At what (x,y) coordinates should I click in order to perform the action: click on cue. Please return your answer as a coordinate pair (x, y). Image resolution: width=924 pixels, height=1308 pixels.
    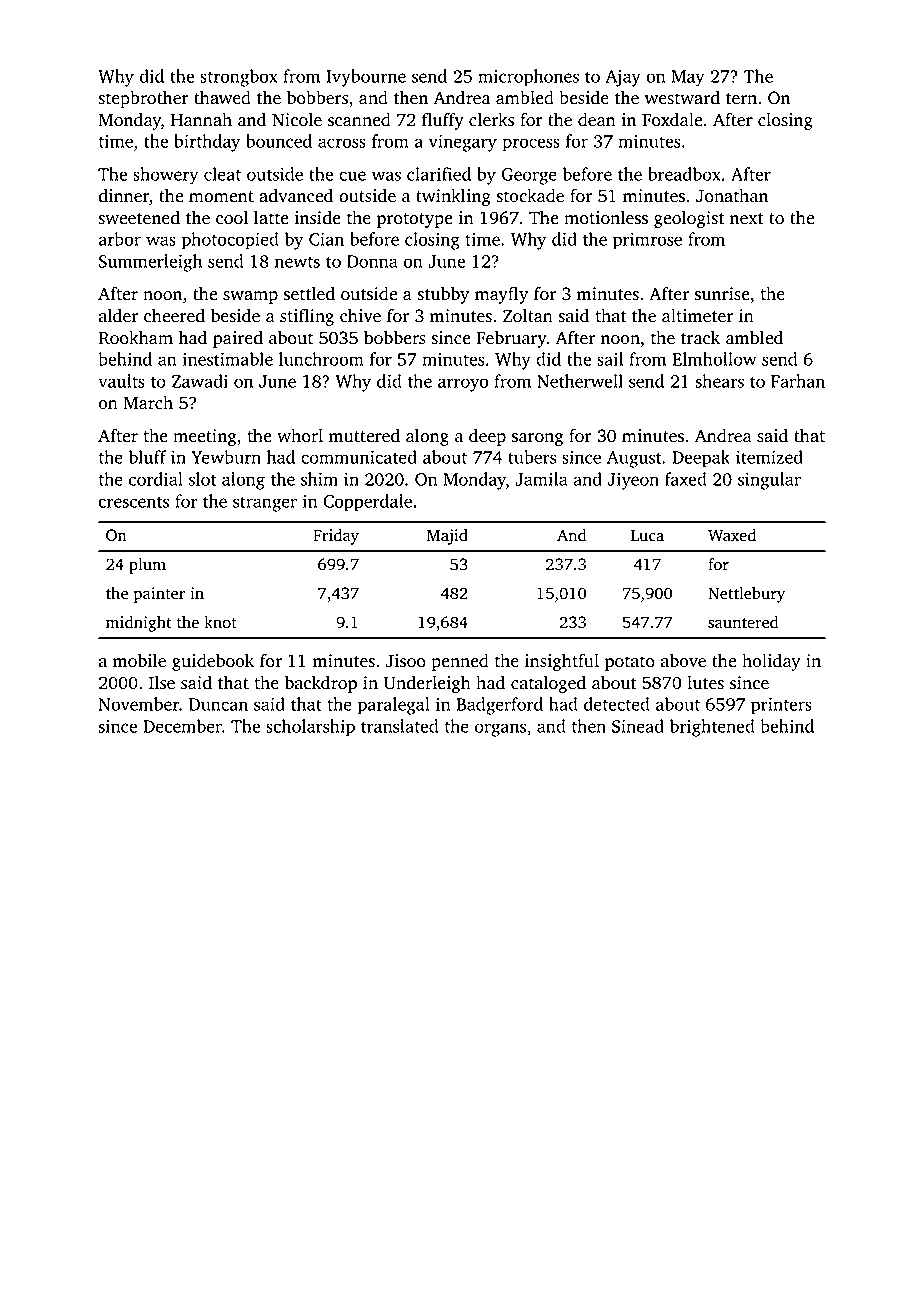
    Looking at the image, I should click on (352, 176).
